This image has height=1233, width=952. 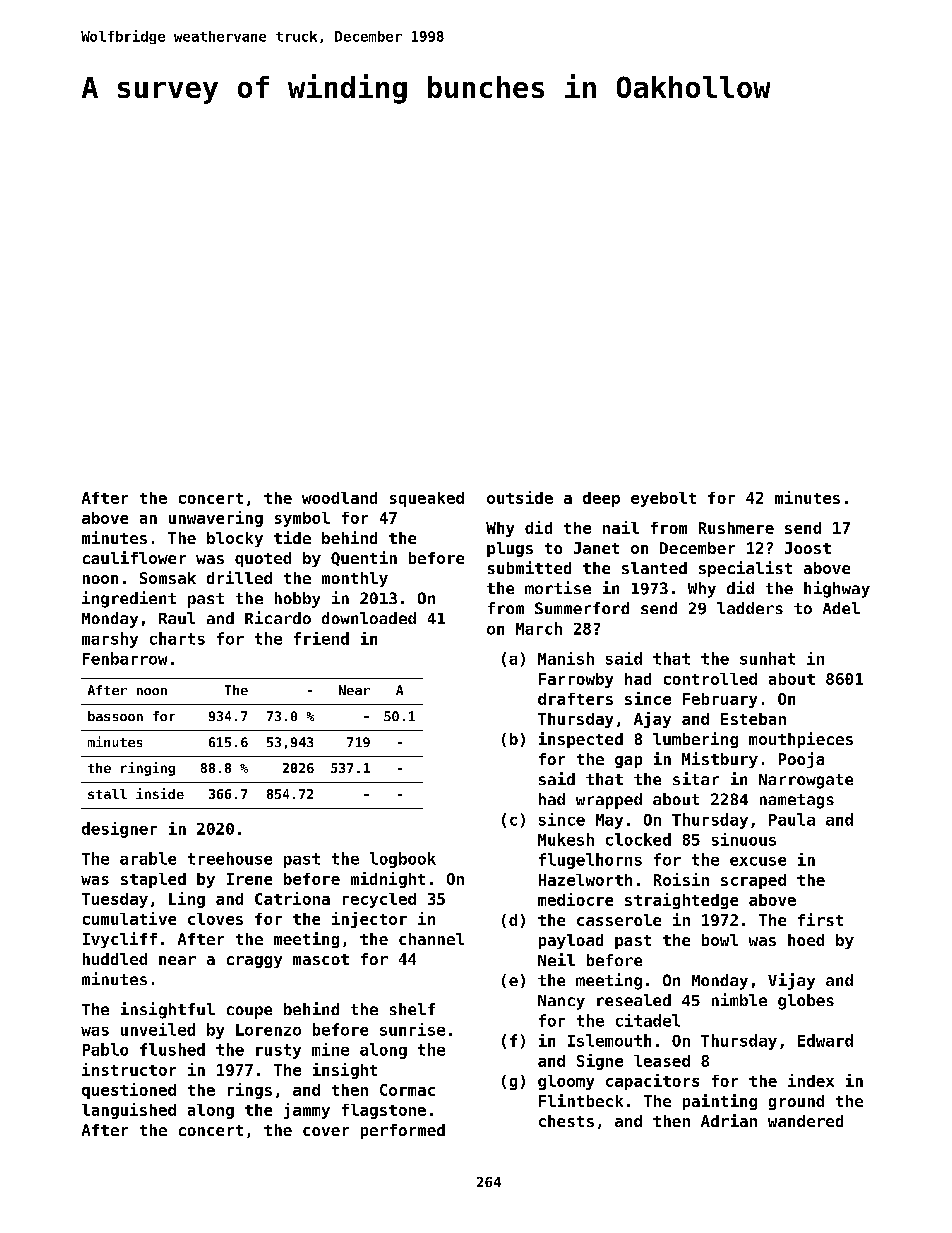 What do you see at coordinates (581, 740) in the image?
I see `inspected` at bounding box center [581, 740].
